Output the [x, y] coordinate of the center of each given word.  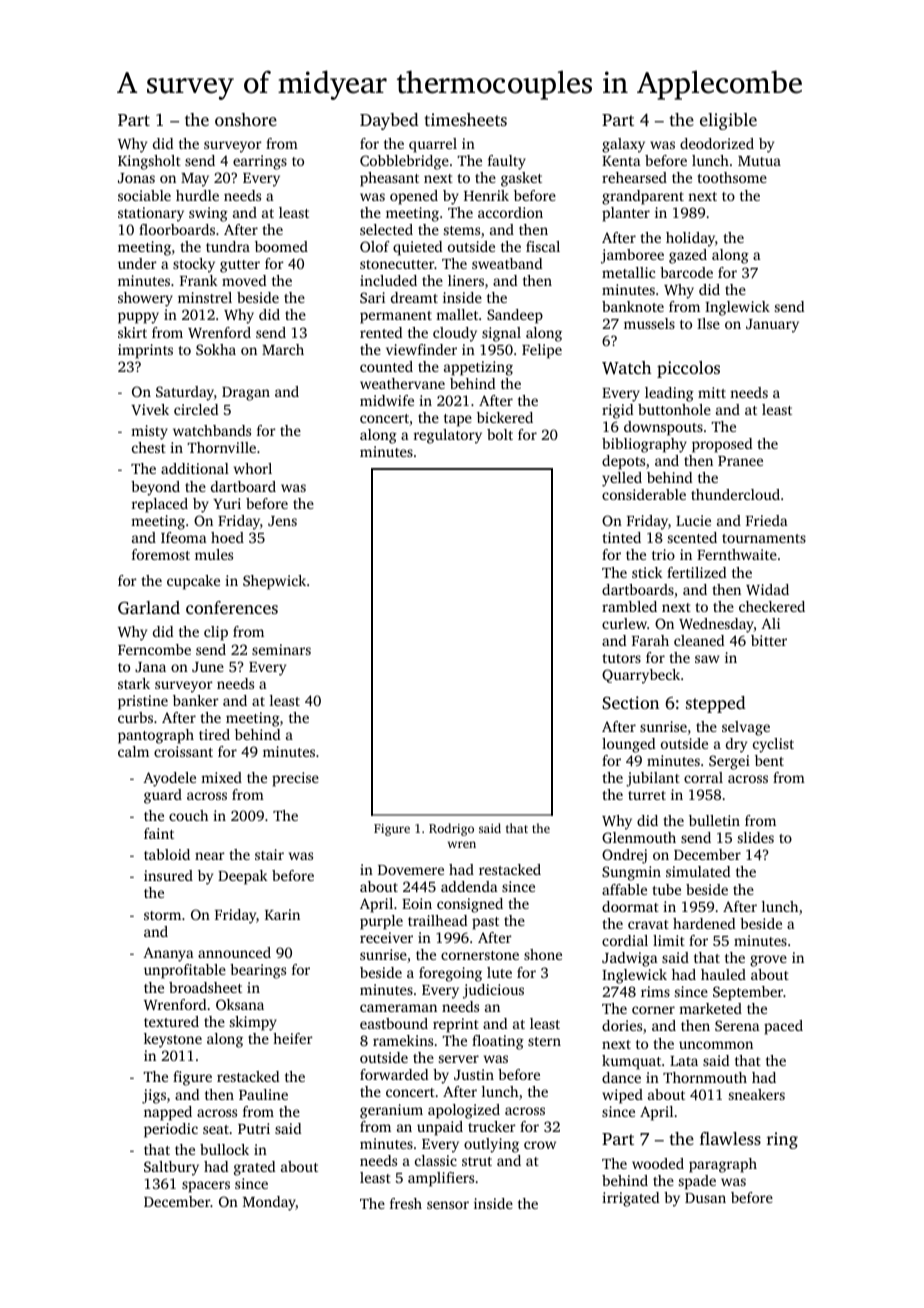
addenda [469, 886]
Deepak [243, 877]
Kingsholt [149, 162]
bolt [500, 434]
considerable [644, 494]
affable [624, 889]
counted [386, 366]
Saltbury [171, 1168]
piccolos [688, 369]
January [772, 326]
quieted [417, 248]
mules [214, 554]
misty [149, 432]
